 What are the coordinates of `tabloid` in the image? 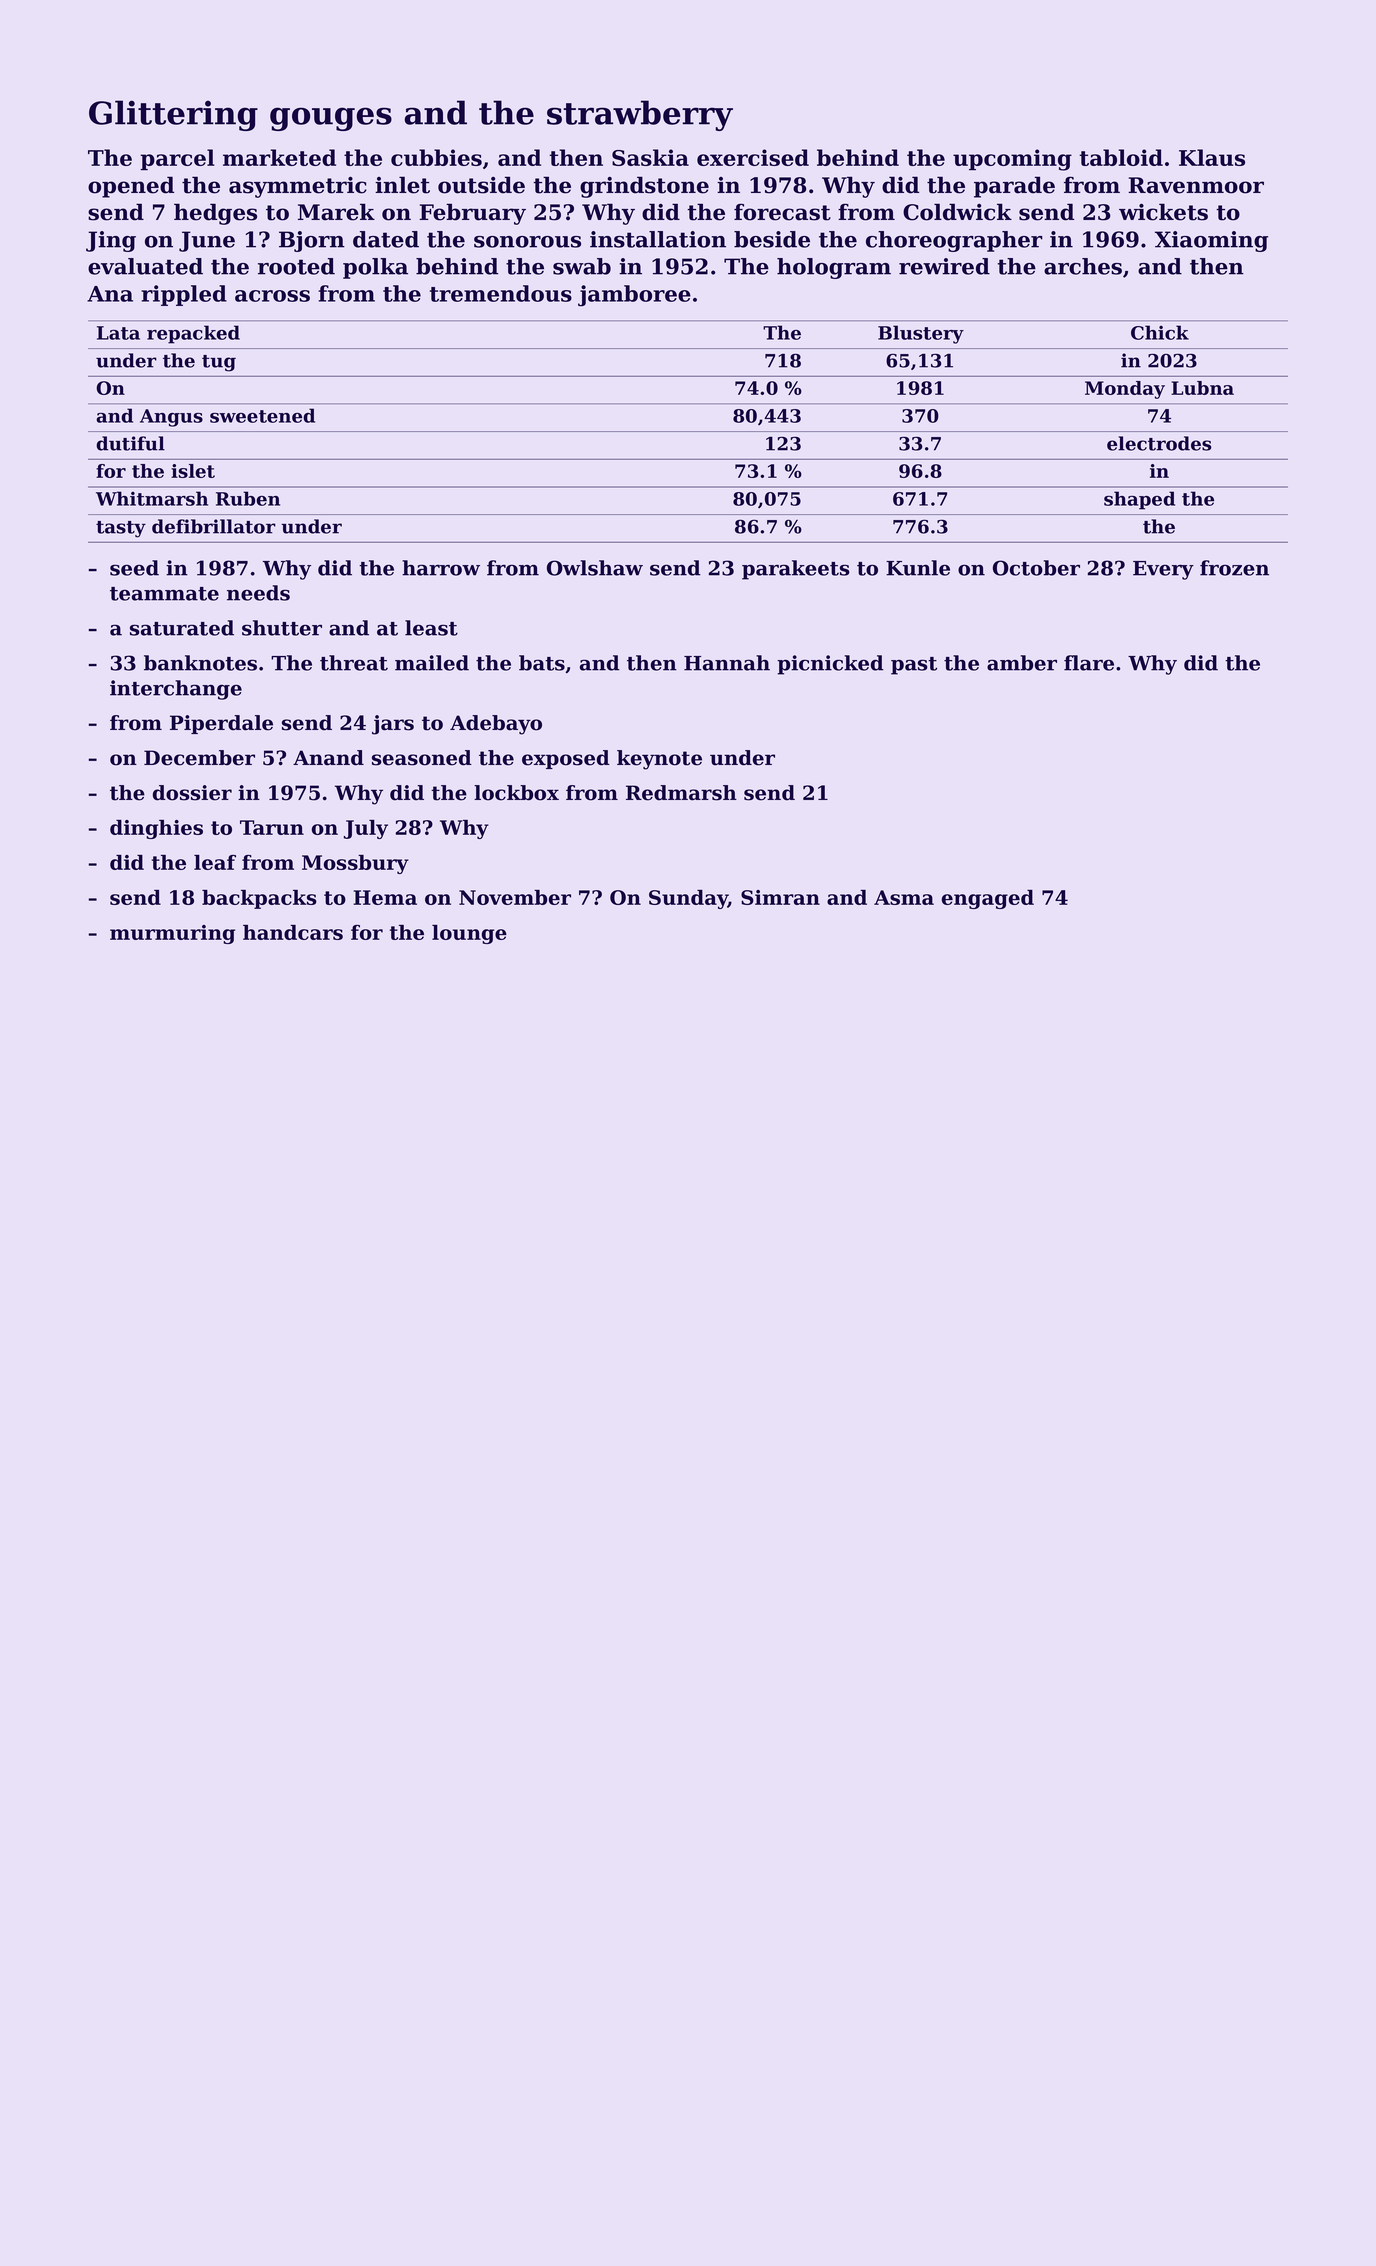 It's located at (1121, 157).
